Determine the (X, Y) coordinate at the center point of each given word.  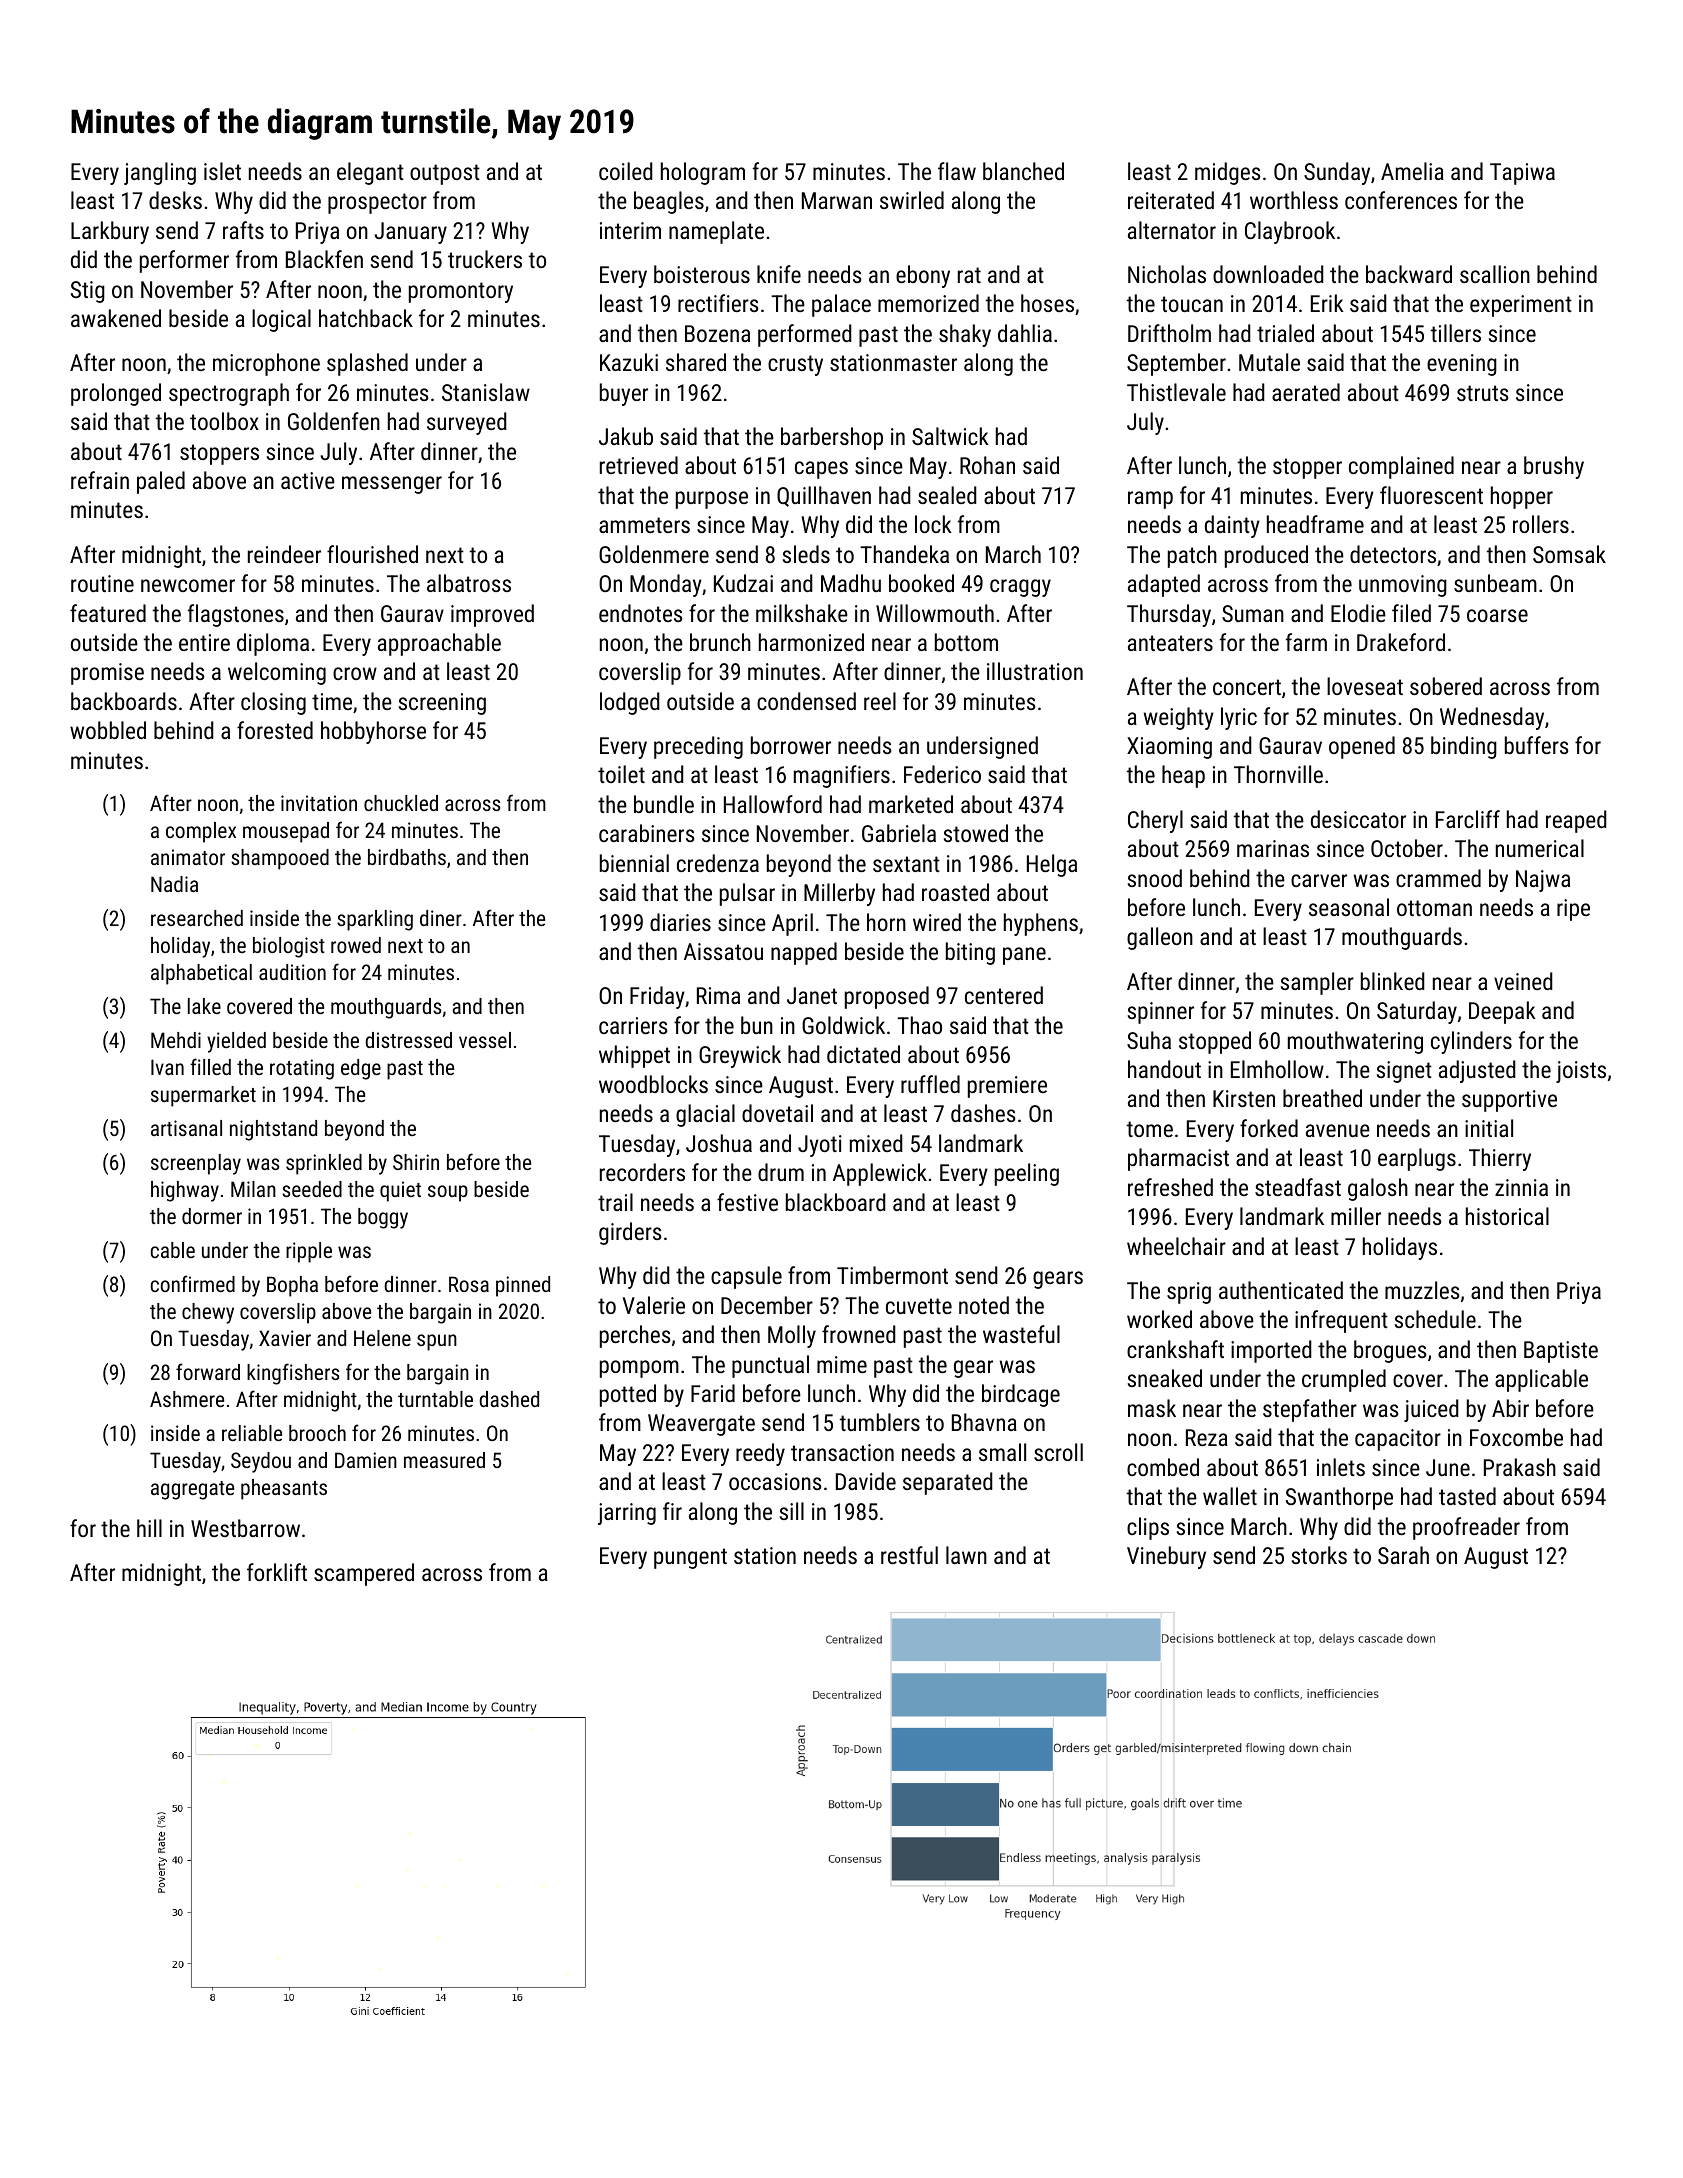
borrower (791, 745)
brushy (1554, 467)
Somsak (1569, 554)
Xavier (285, 1338)
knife (779, 274)
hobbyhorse (373, 732)
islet (222, 171)
